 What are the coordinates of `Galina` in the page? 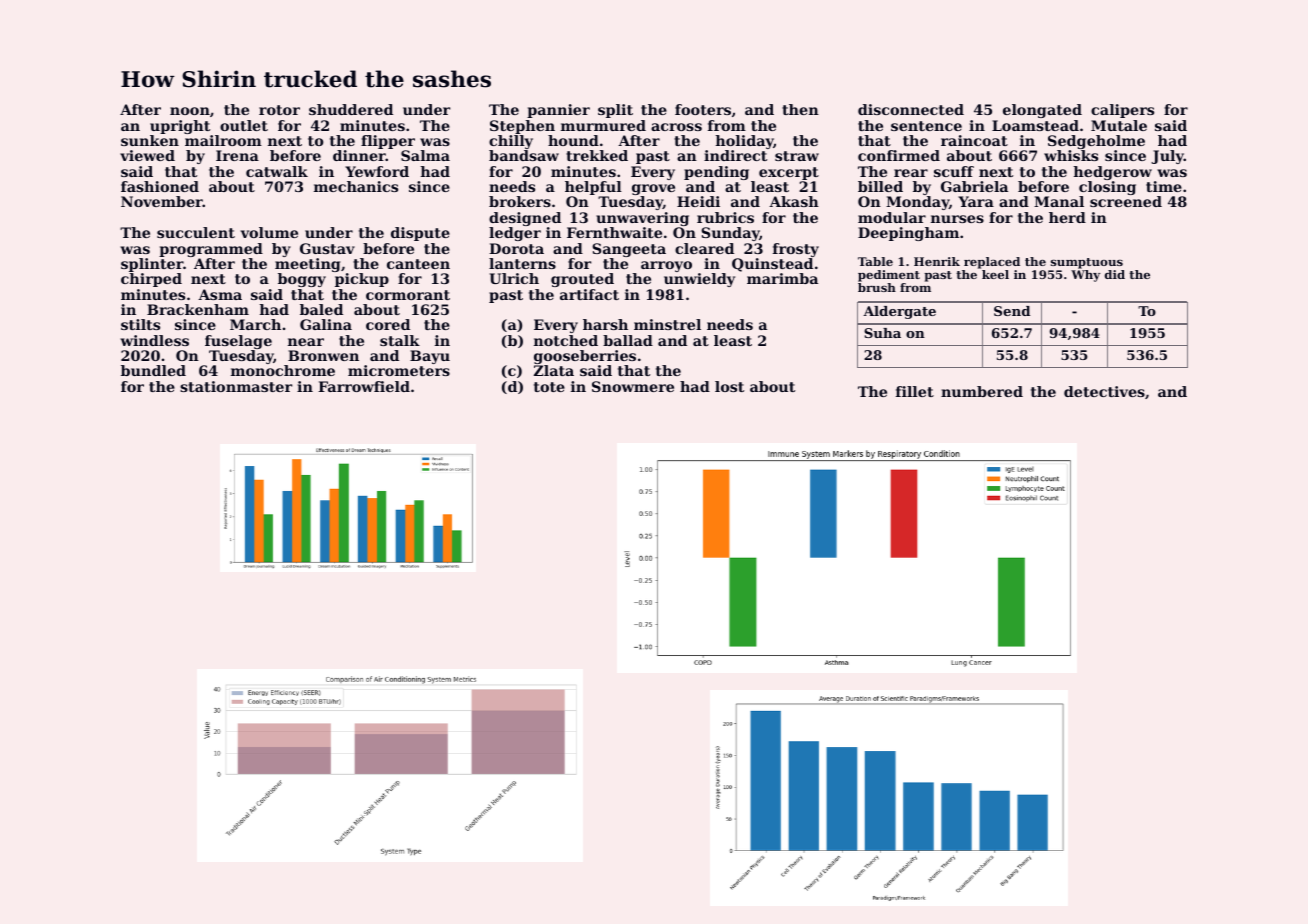 It's located at (326, 324).
